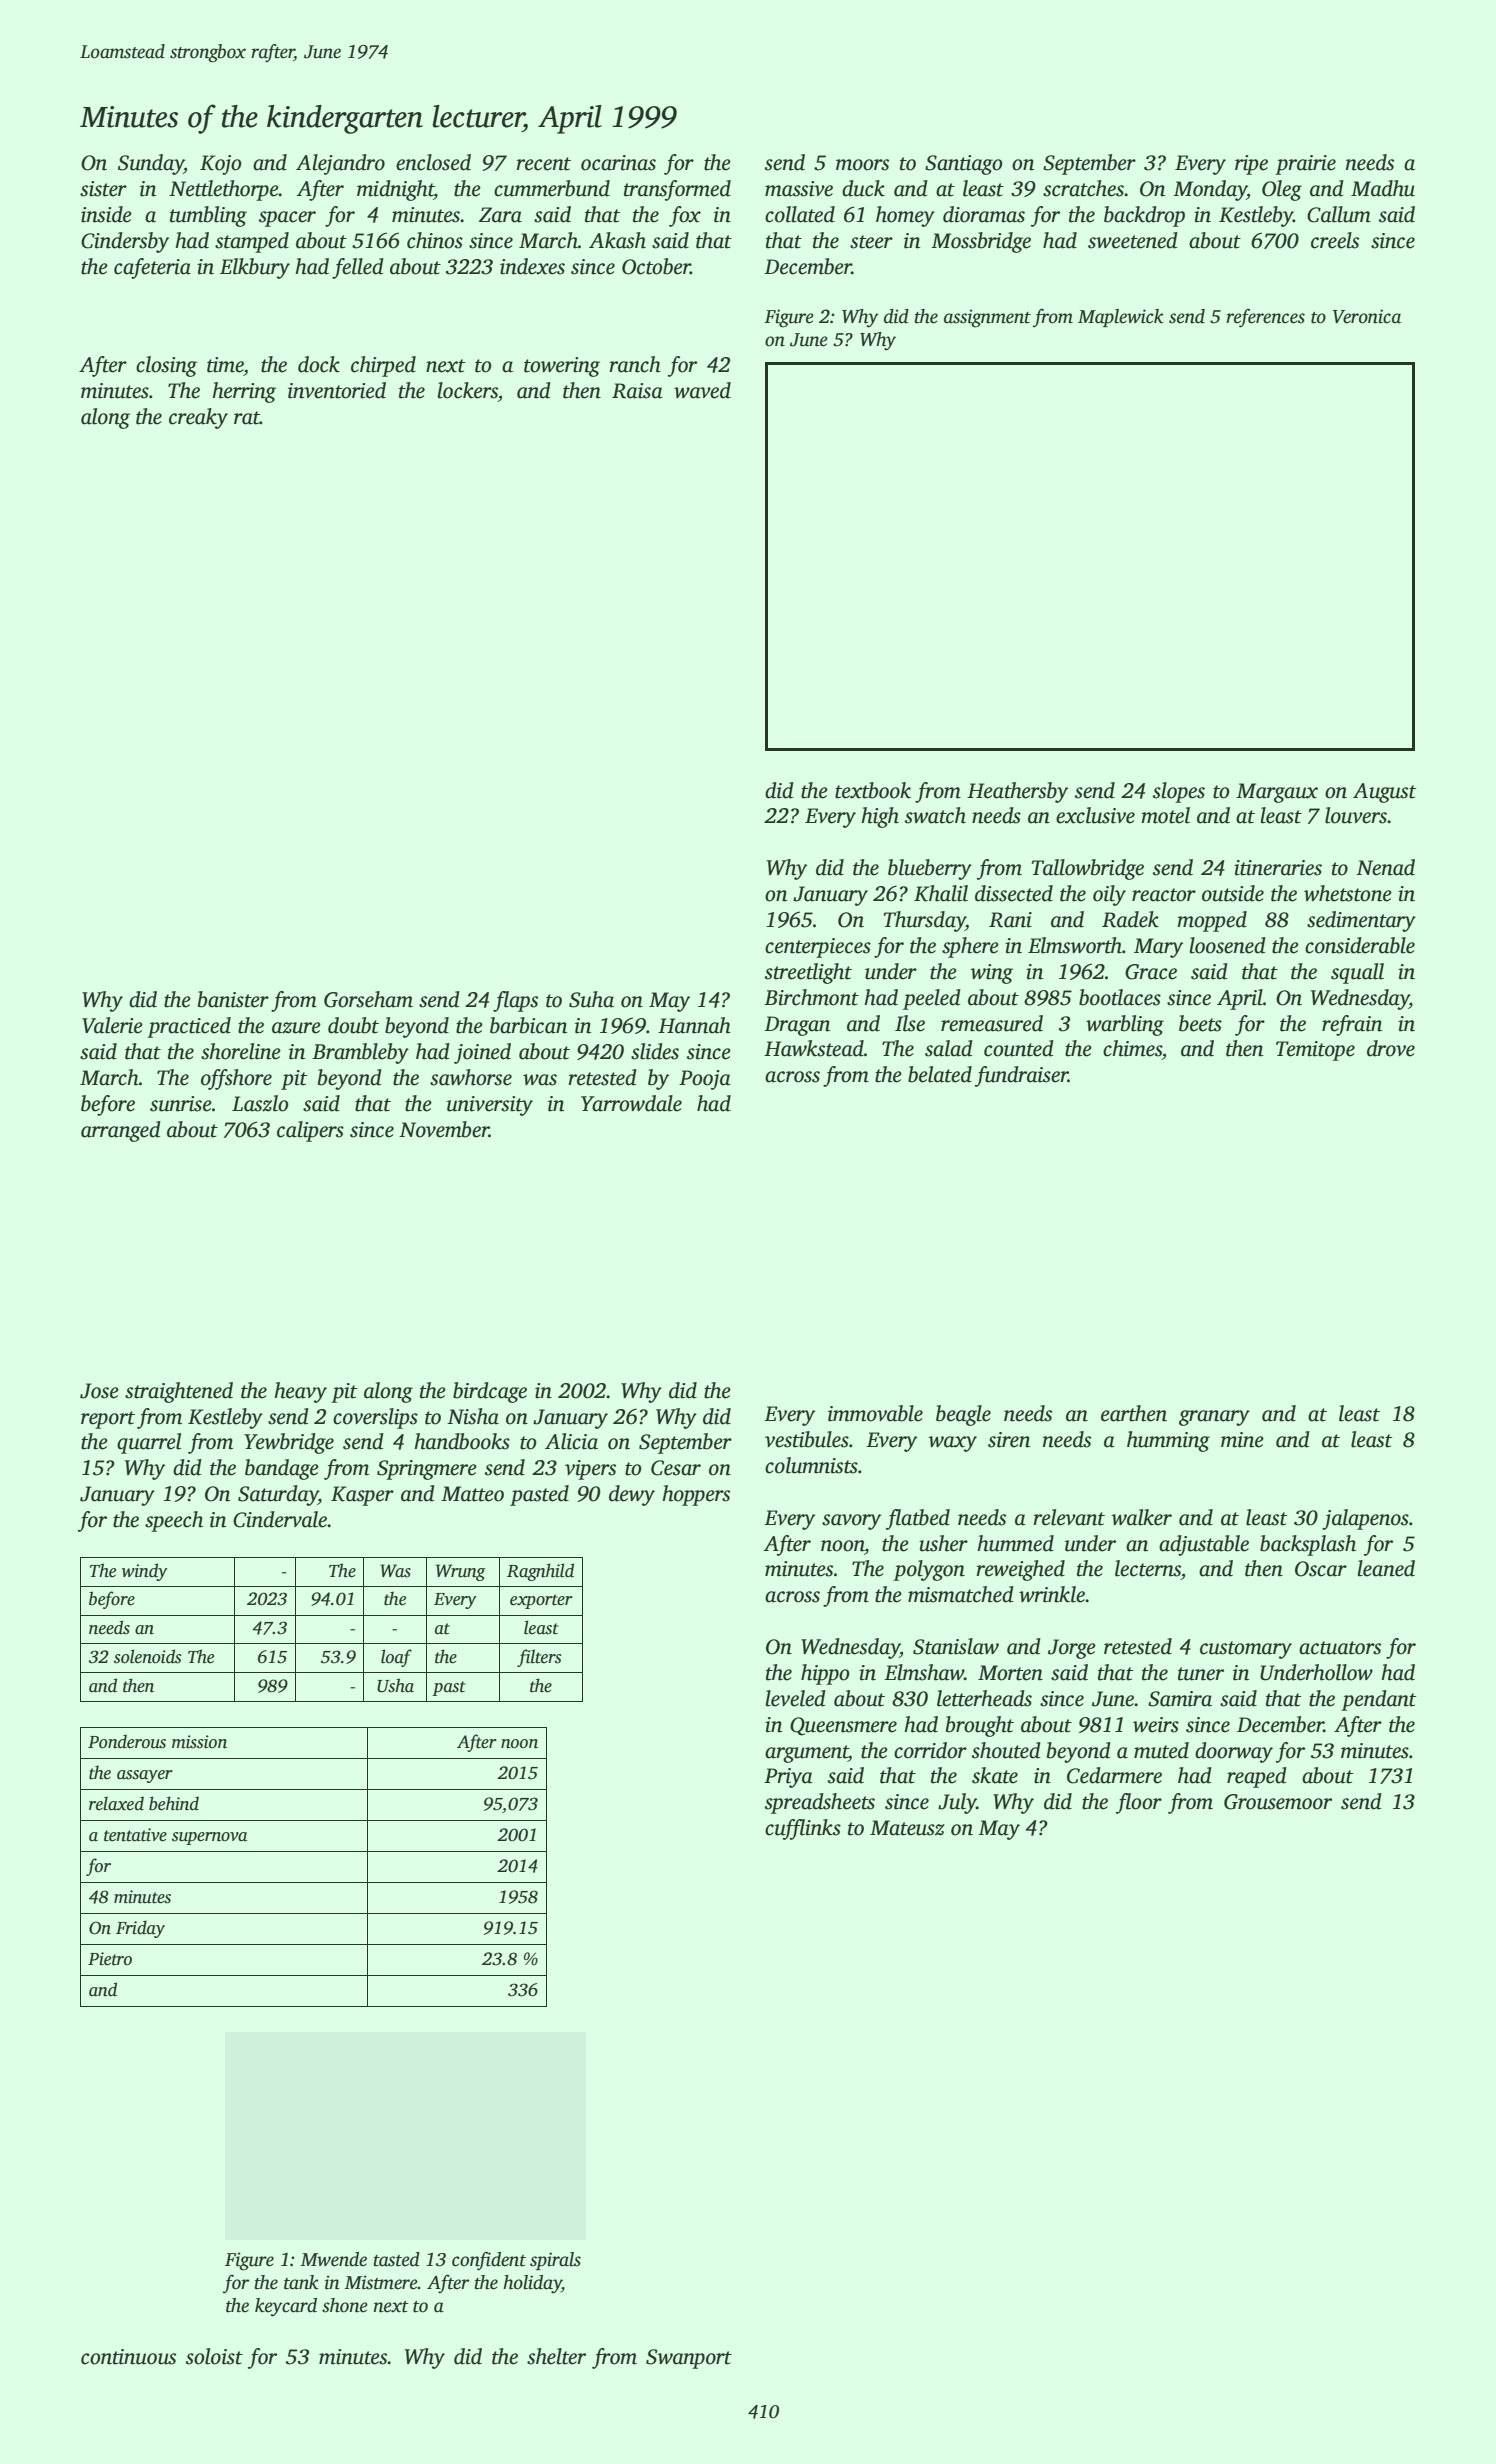  What do you see at coordinates (702, 390) in the screenshot?
I see `waved` at bounding box center [702, 390].
